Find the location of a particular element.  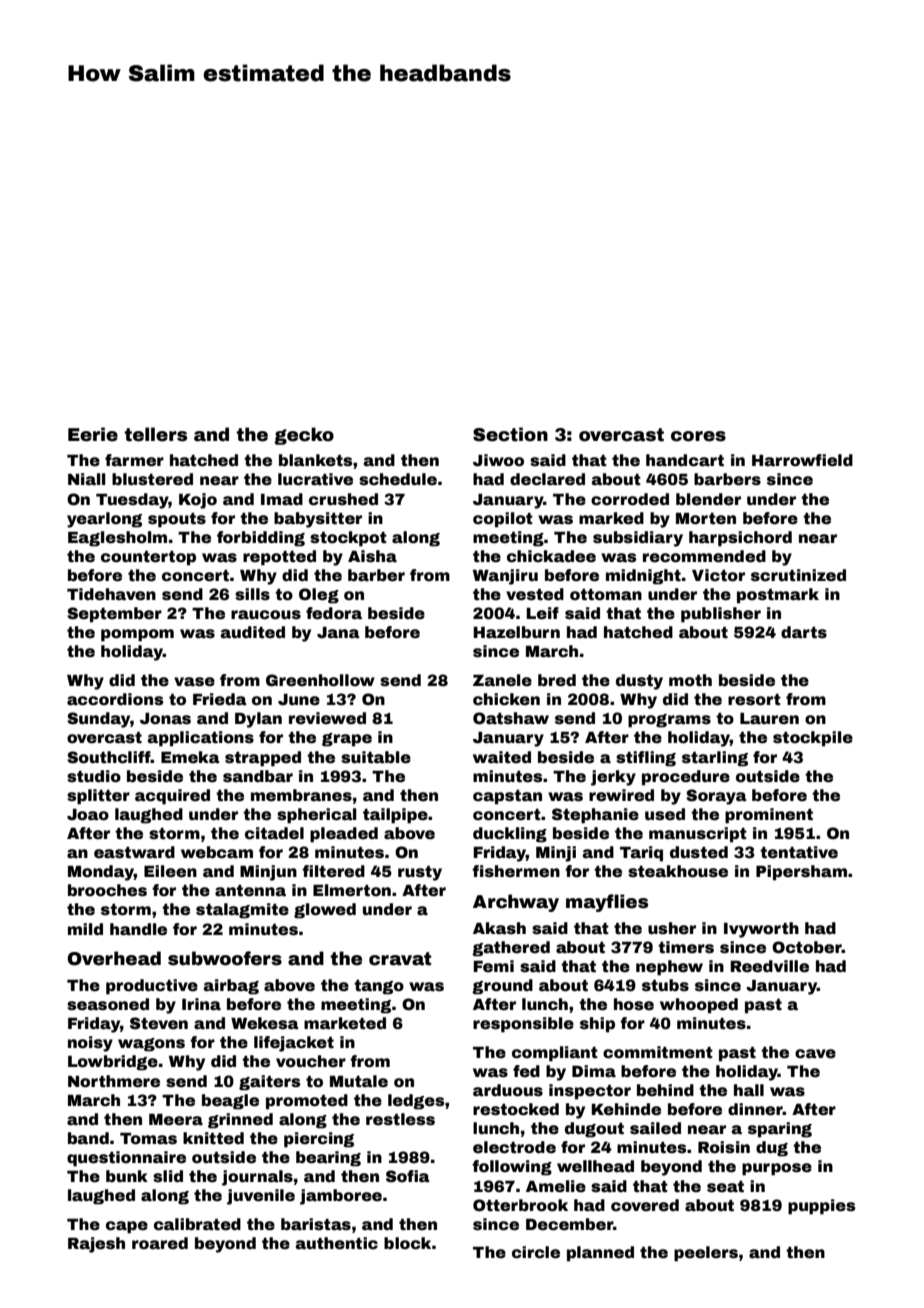

darts is located at coordinates (804, 632).
